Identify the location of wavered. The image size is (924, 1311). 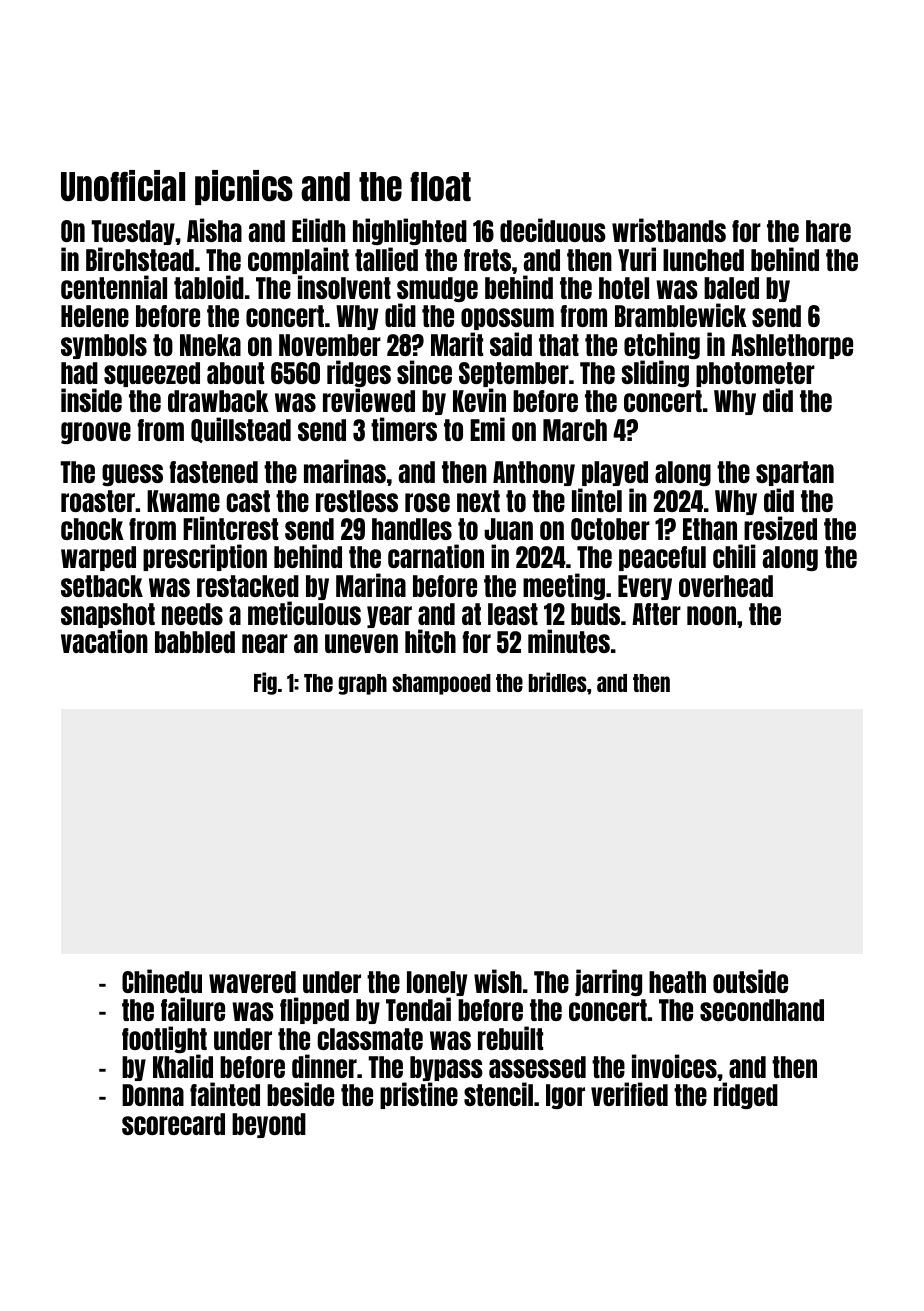
(252, 982).
